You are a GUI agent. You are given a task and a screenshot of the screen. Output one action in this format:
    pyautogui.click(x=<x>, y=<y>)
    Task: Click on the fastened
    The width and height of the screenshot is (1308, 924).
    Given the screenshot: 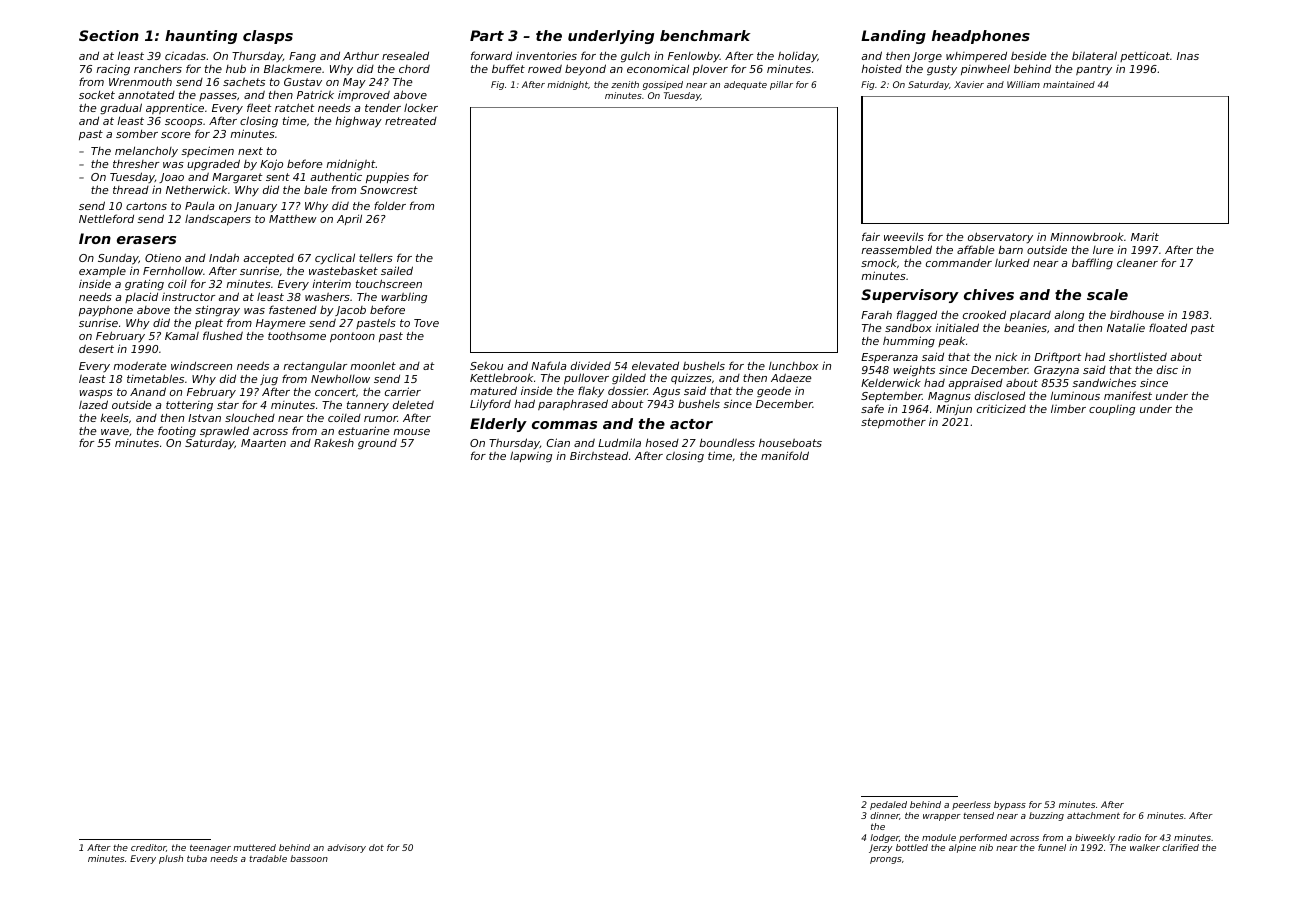 What is the action you would take?
    pyautogui.click(x=293, y=309)
